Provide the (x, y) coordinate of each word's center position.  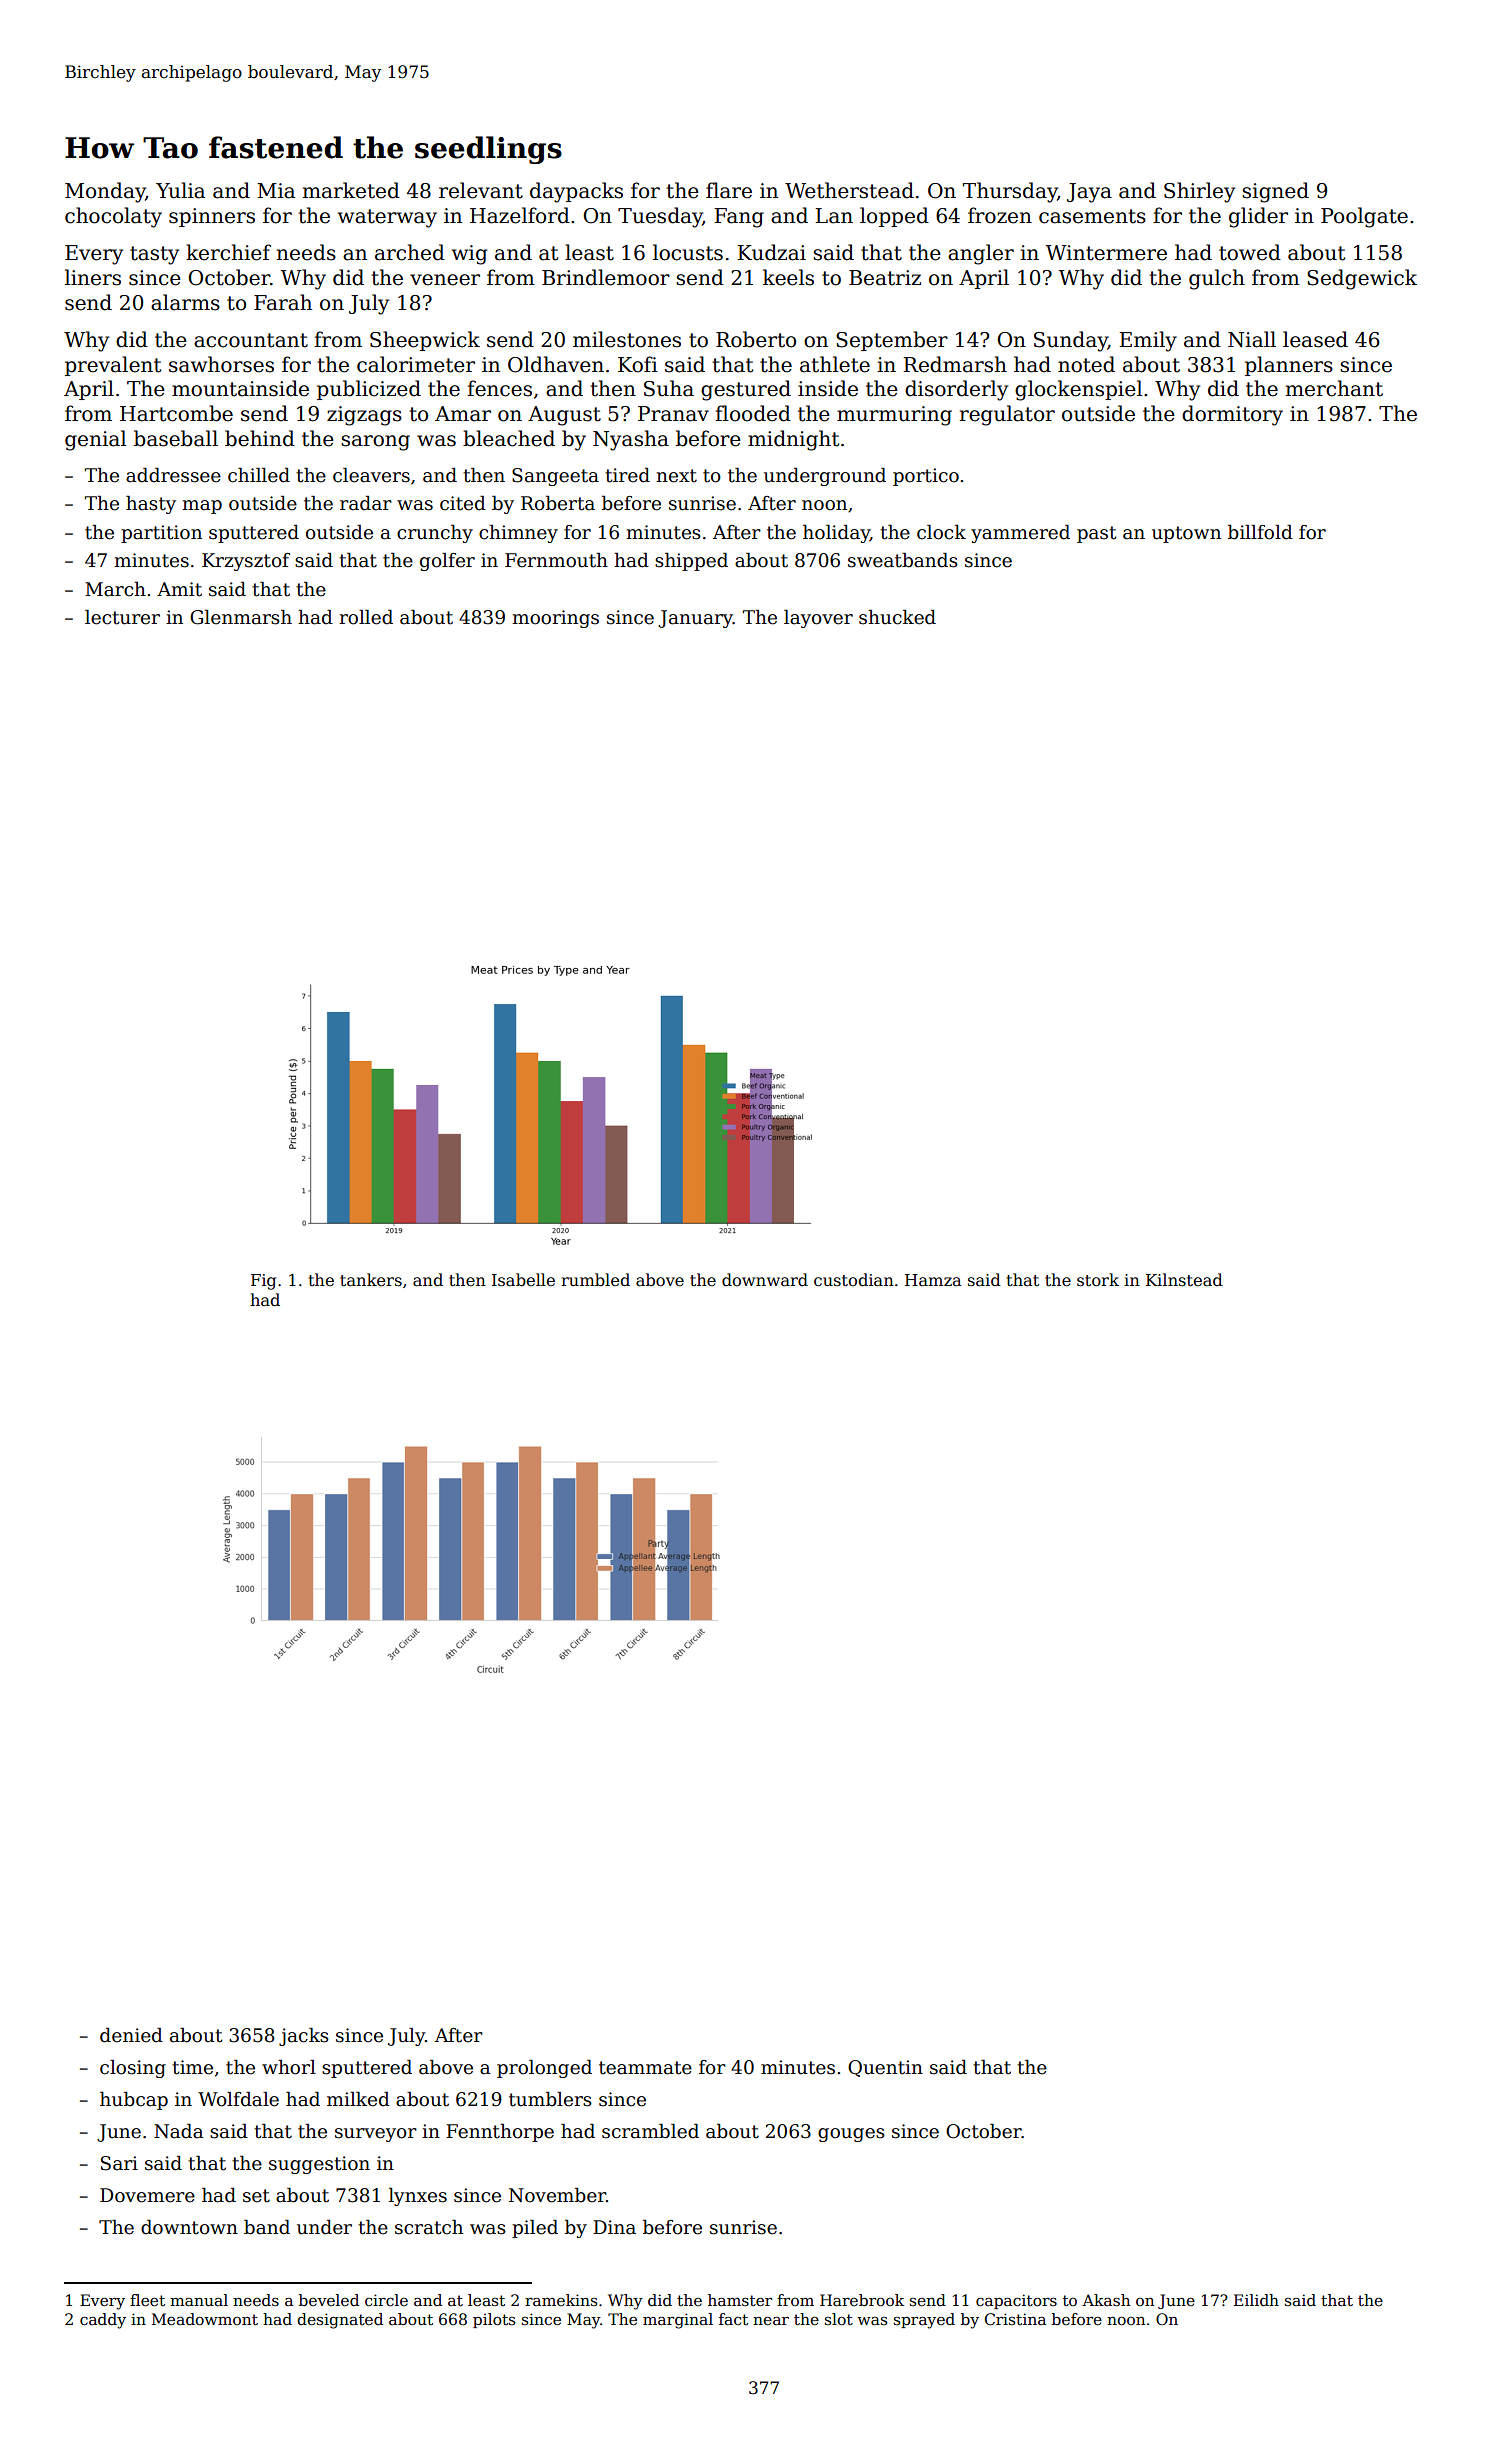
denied (131, 2035)
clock (941, 532)
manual (199, 2300)
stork (1098, 1280)
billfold (1260, 532)
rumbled (595, 1280)
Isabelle (523, 1280)
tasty (154, 255)
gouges (851, 2135)
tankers (371, 1280)
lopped (894, 217)
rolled (366, 617)
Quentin (885, 2068)
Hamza (933, 1280)
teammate (645, 2068)
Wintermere (1106, 253)
